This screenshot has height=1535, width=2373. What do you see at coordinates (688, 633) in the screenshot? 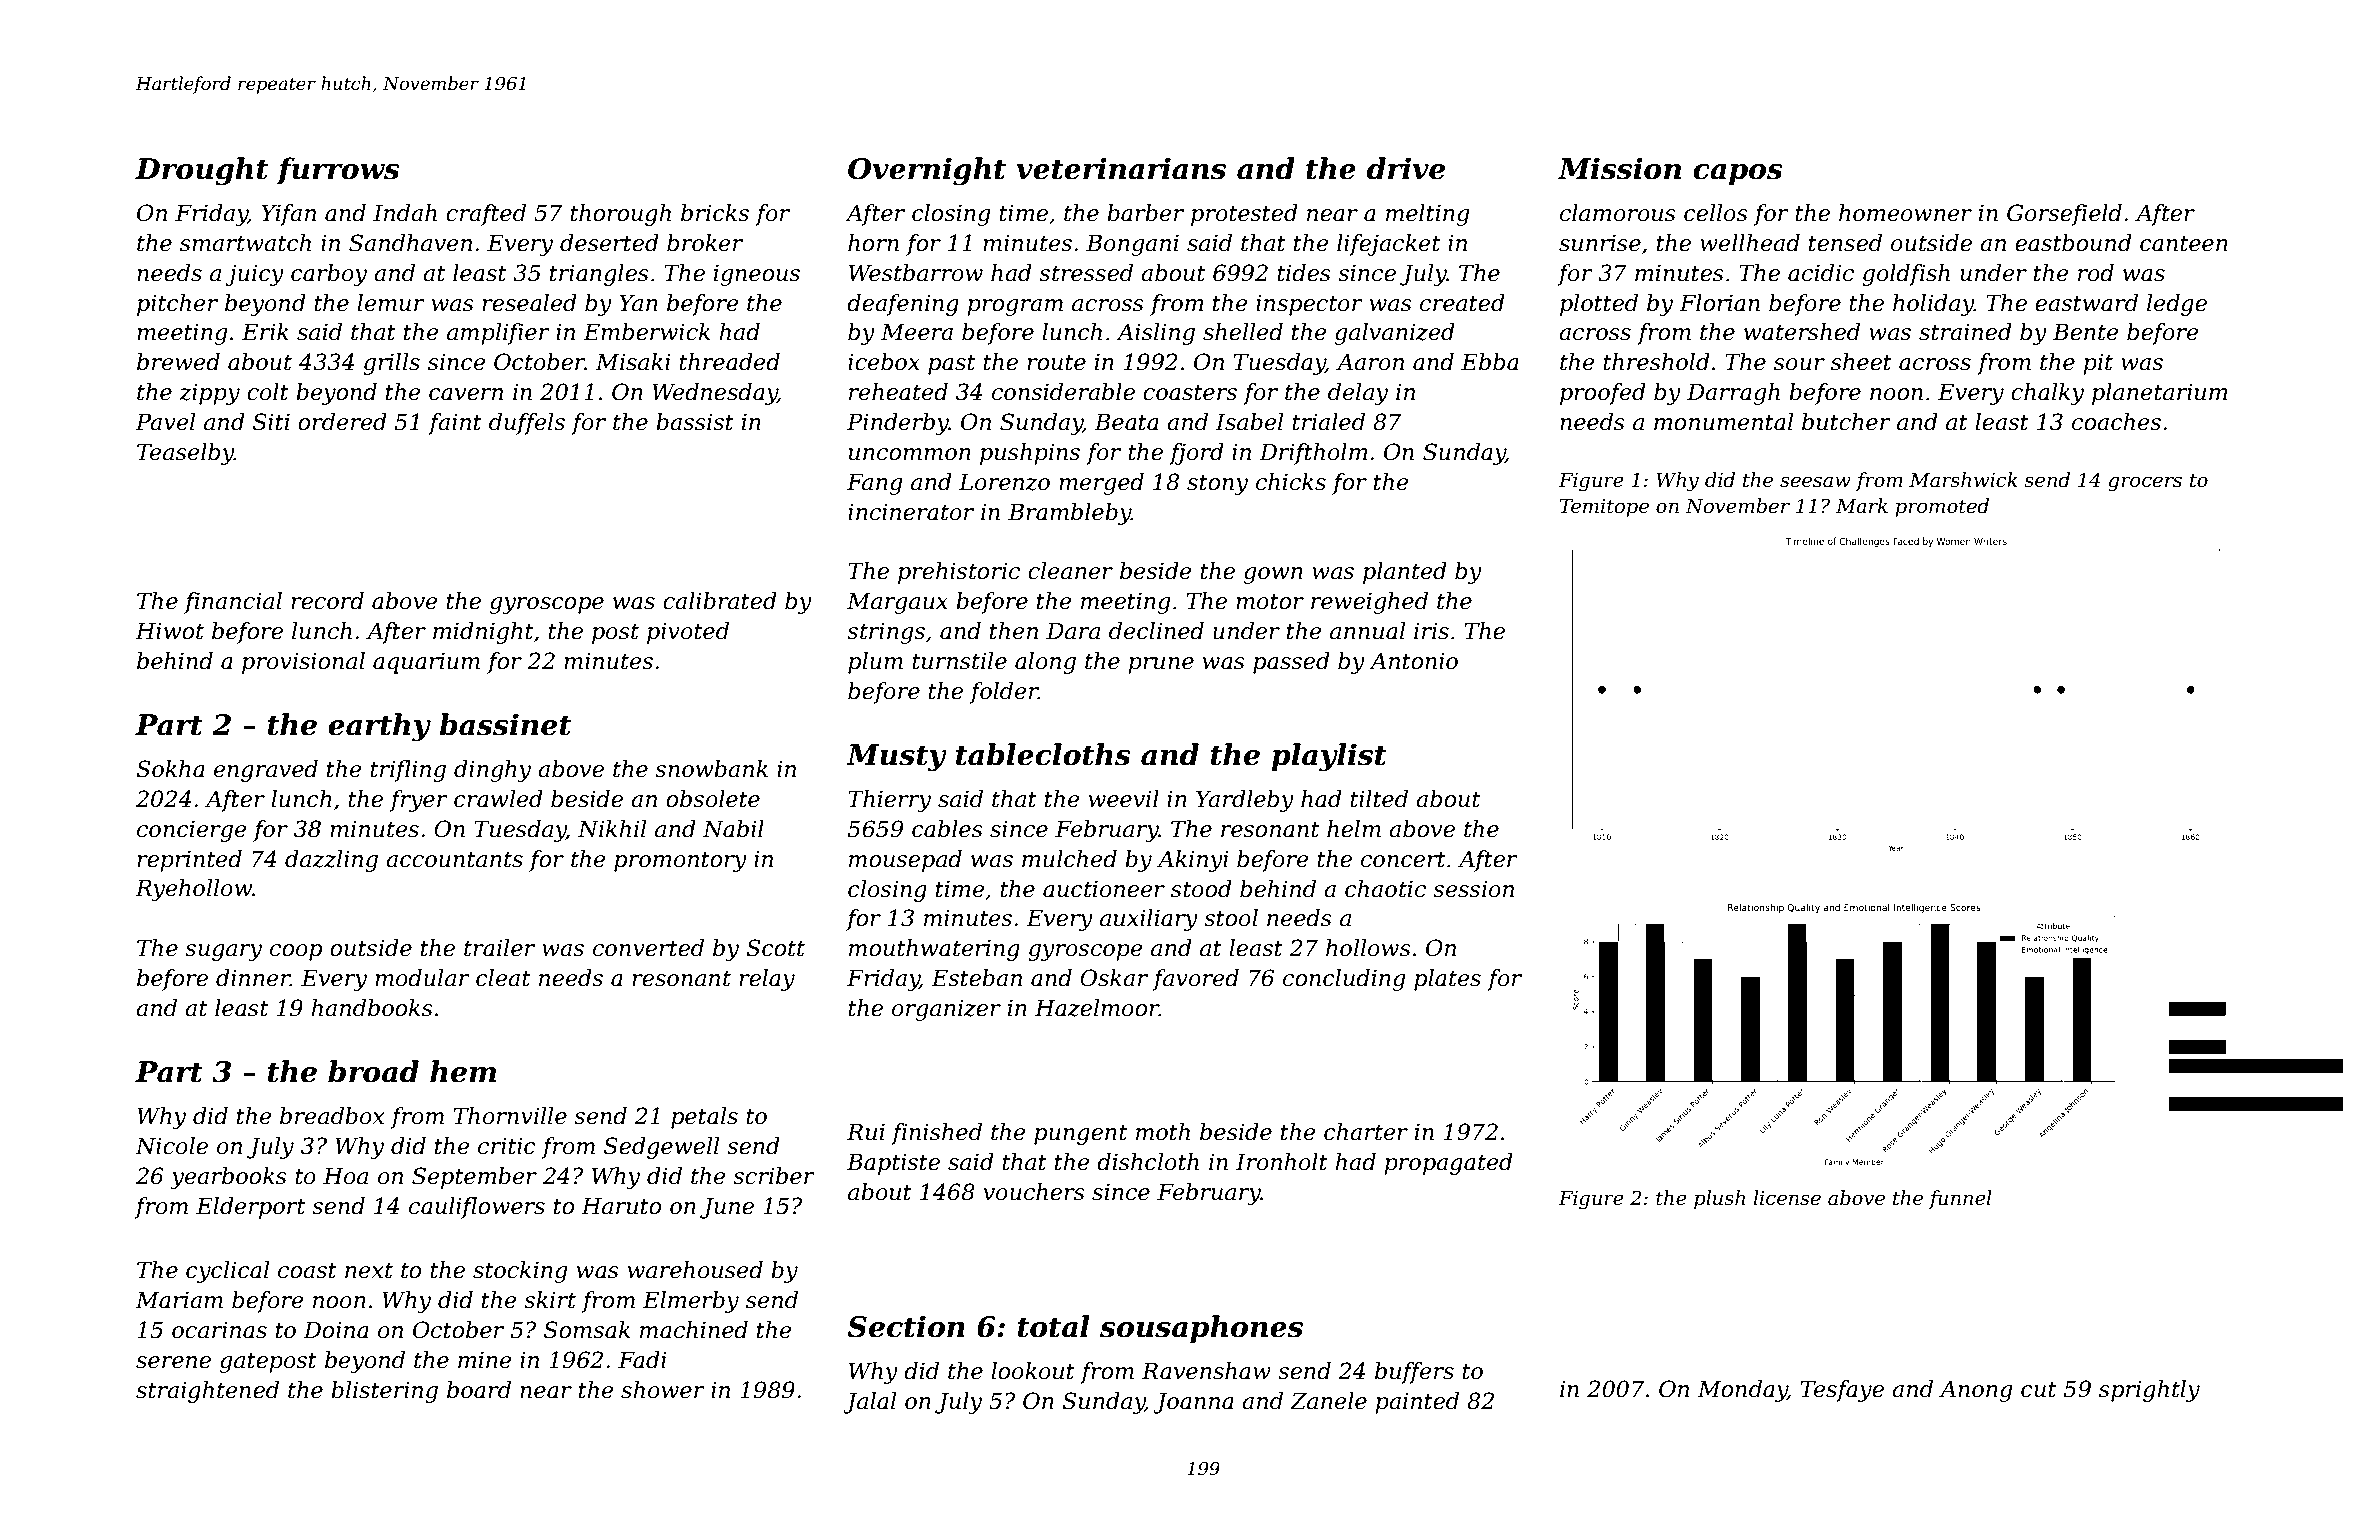
I see `pivoted` at bounding box center [688, 633].
